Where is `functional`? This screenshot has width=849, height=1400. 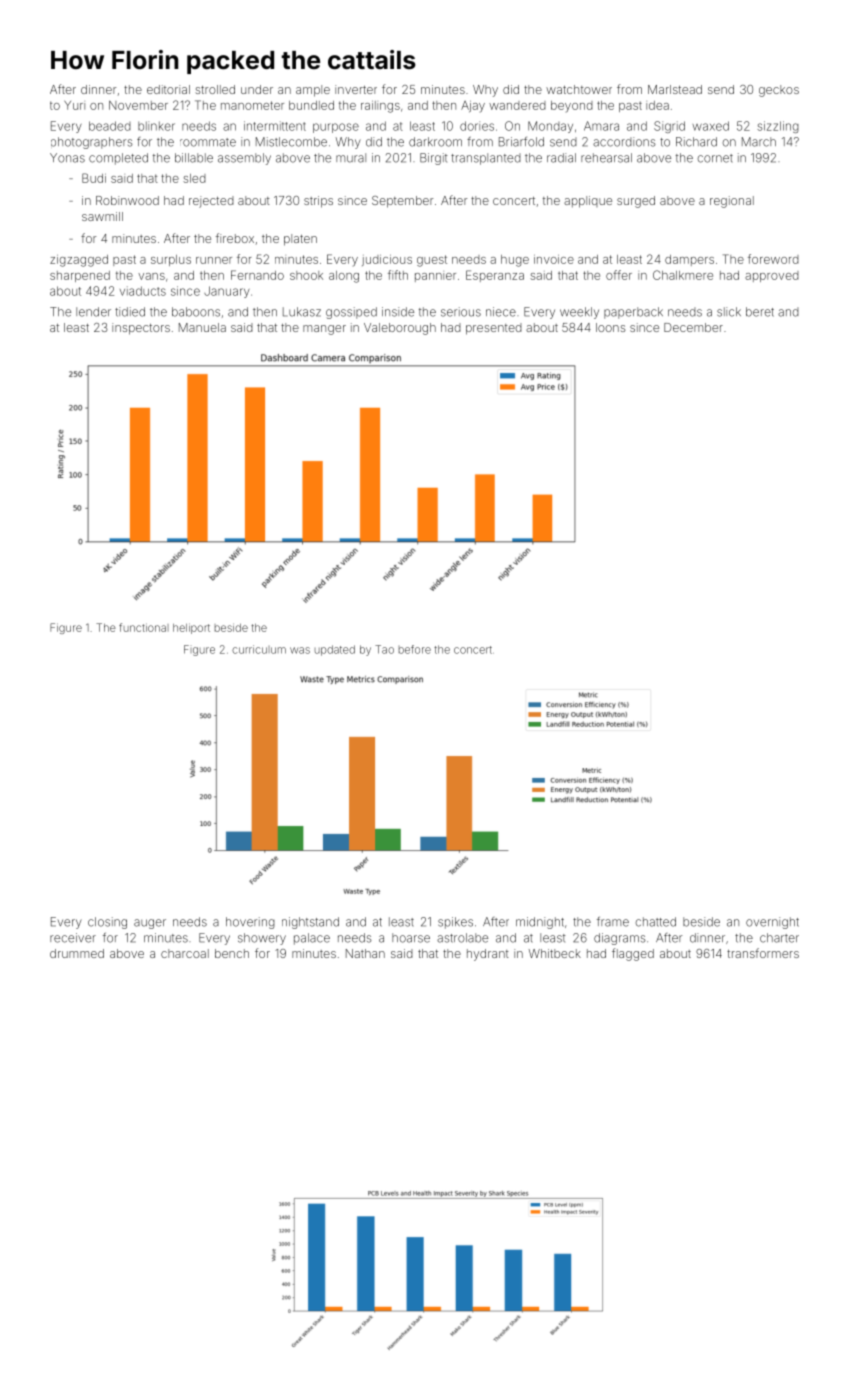 functional is located at coordinates (144, 627).
